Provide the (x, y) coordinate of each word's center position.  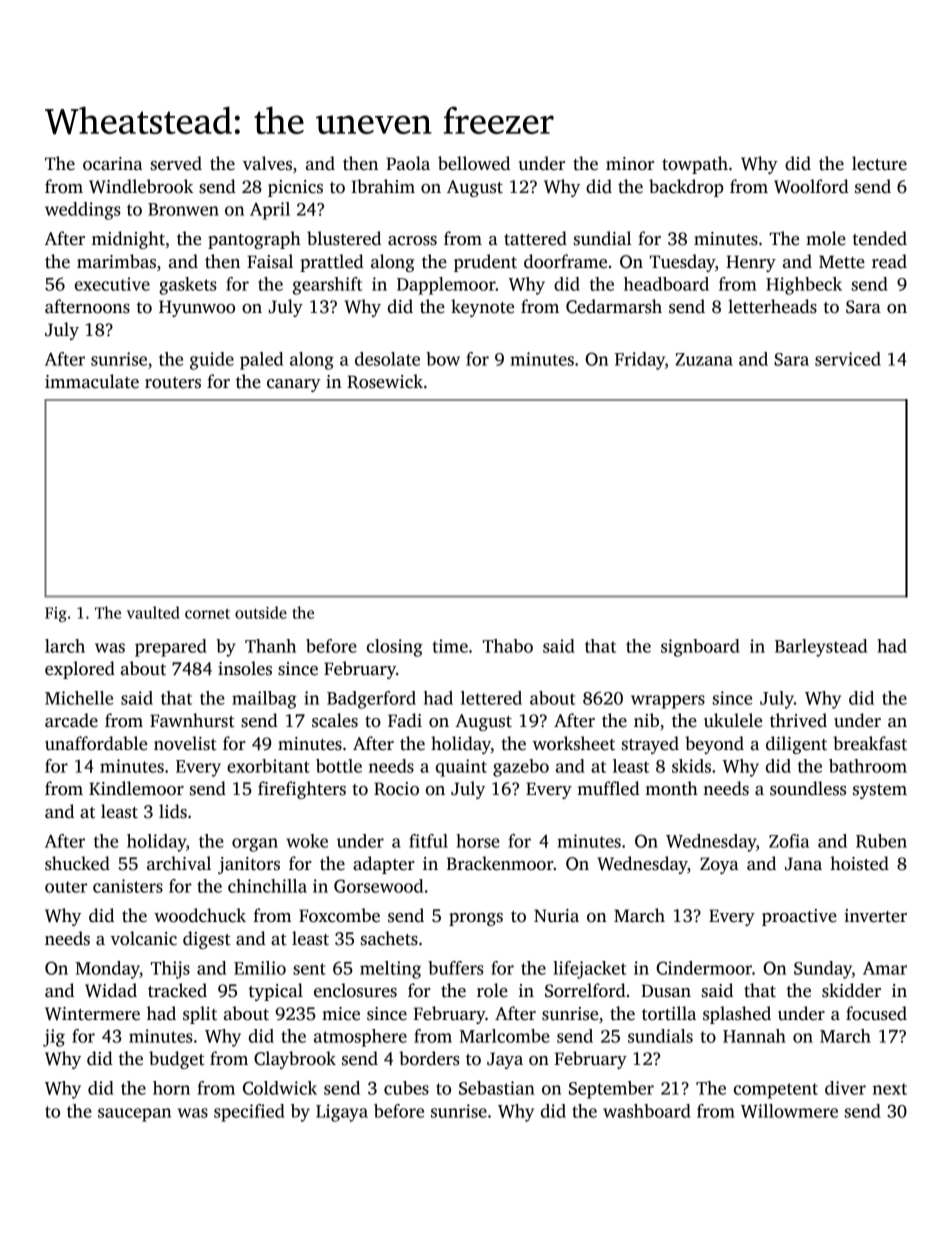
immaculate (92, 381)
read (889, 261)
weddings (83, 211)
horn (171, 1088)
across (412, 241)
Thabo (508, 646)
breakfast (870, 743)
